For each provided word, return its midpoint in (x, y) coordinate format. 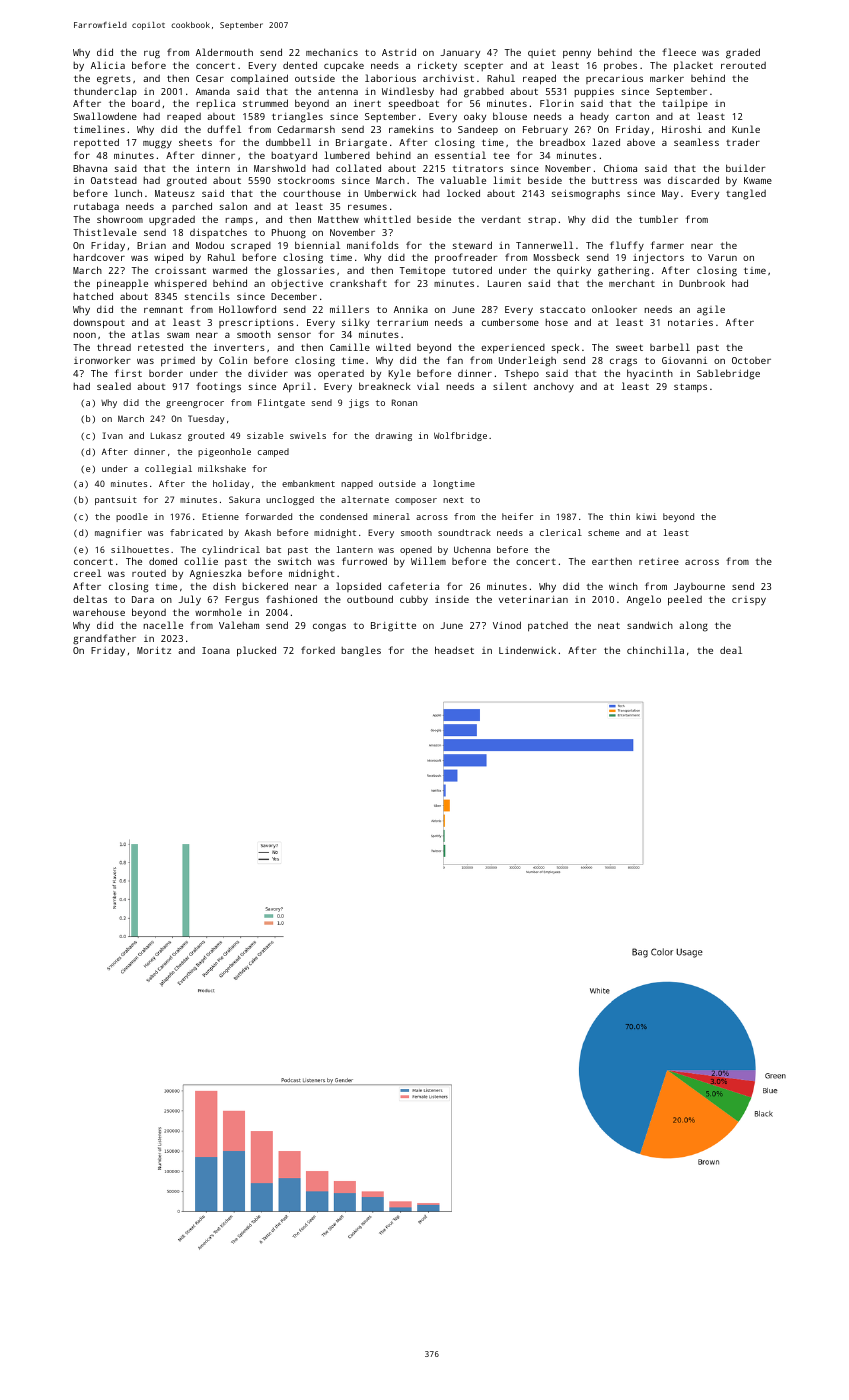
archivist (448, 78)
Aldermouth (224, 52)
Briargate (361, 144)
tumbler (658, 219)
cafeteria (413, 586)
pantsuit (116, 500)
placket (693, 66)
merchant (632, 283)
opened (416, 550)
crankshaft (358, 283)
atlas (146, 334)
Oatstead (114, 180)
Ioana (216, 650)
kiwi (646, 516)
